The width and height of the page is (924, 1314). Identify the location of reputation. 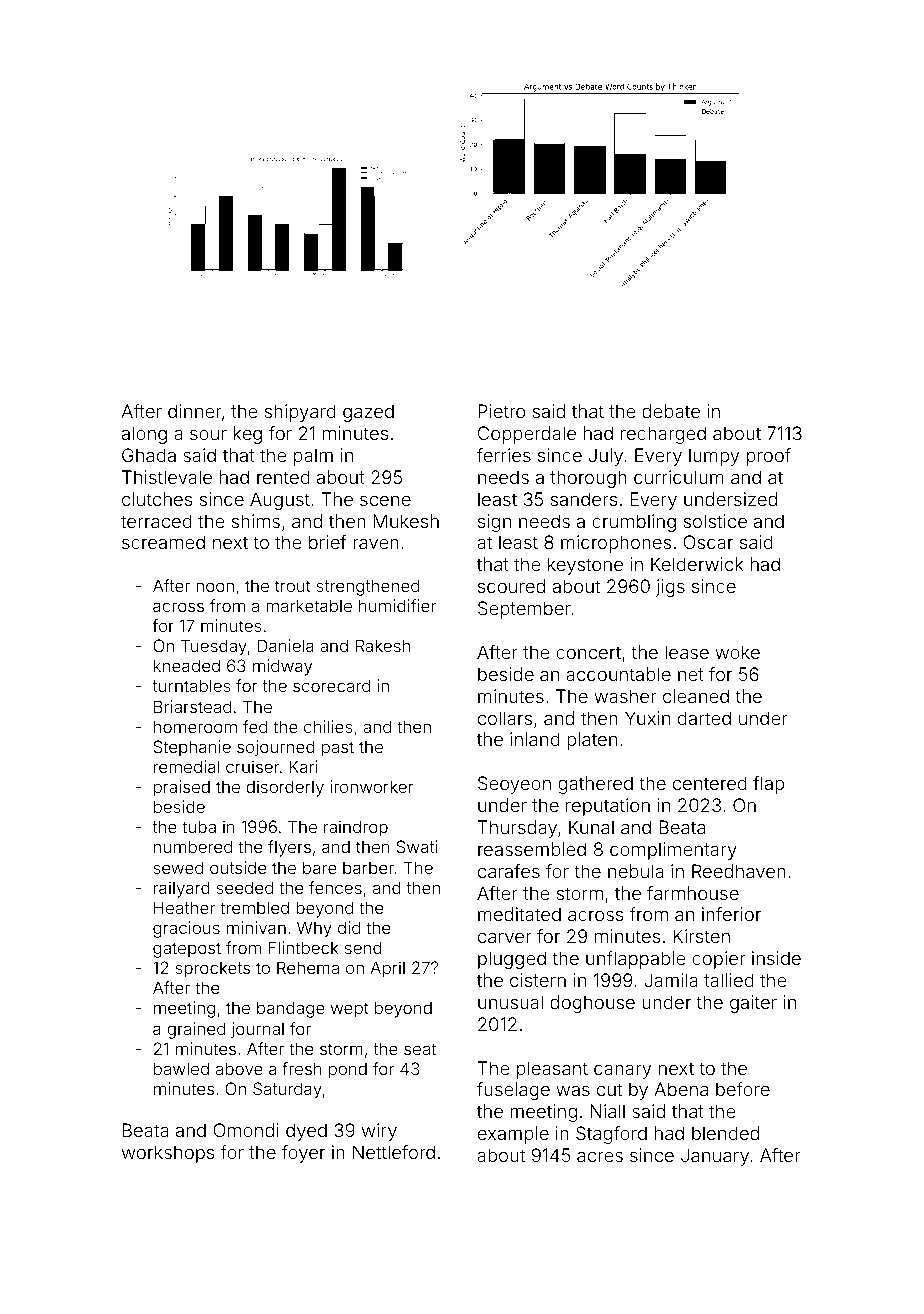
(608, 807).
